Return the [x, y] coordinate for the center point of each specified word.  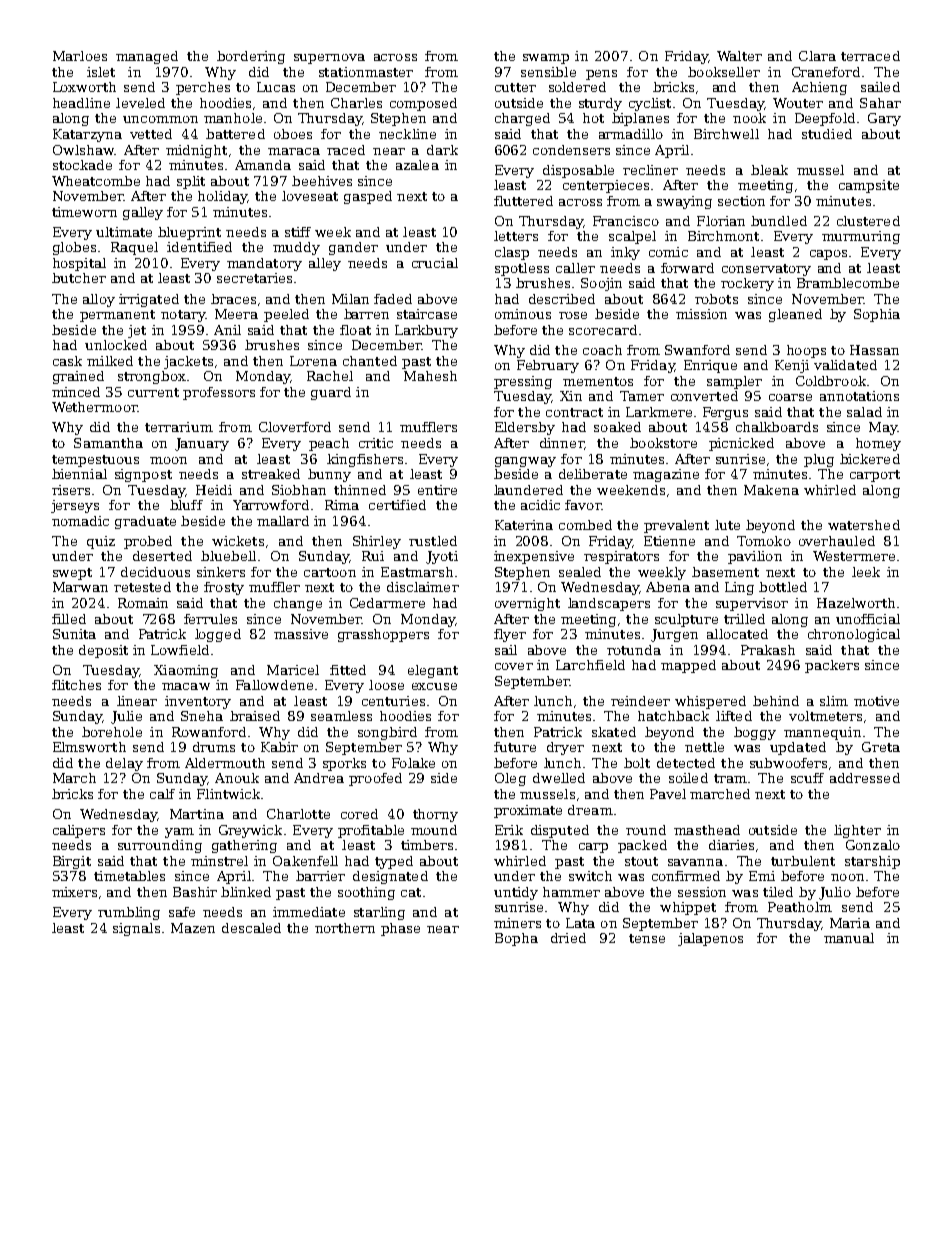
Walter [739, 56]
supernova [329, 59]
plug [819, 460]
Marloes [80, 56]
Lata [580, 923]
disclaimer [423, 587]
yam [179, 833]
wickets [238, 541]
